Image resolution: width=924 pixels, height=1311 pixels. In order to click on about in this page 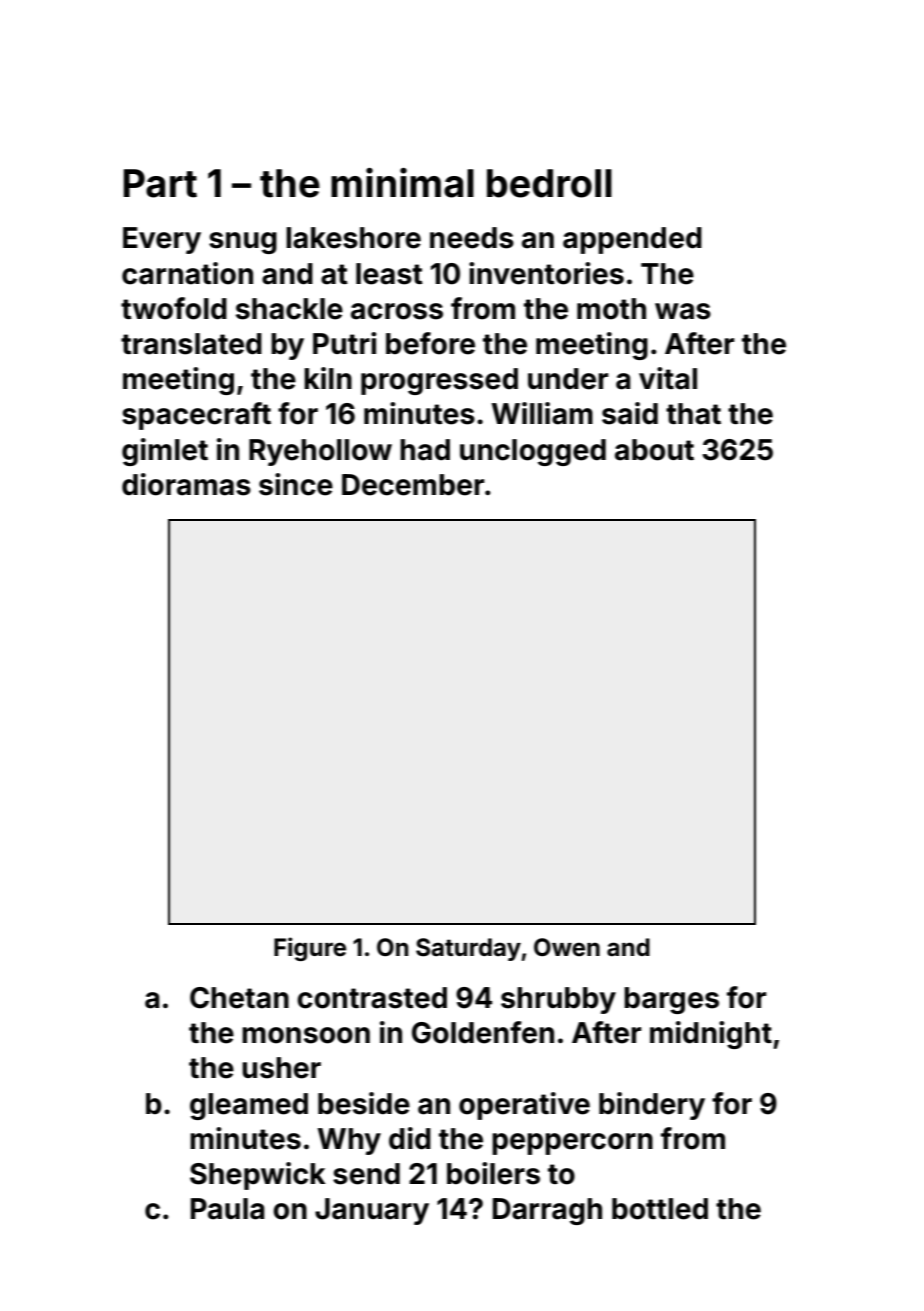, I will do `click(654, 450)`.
